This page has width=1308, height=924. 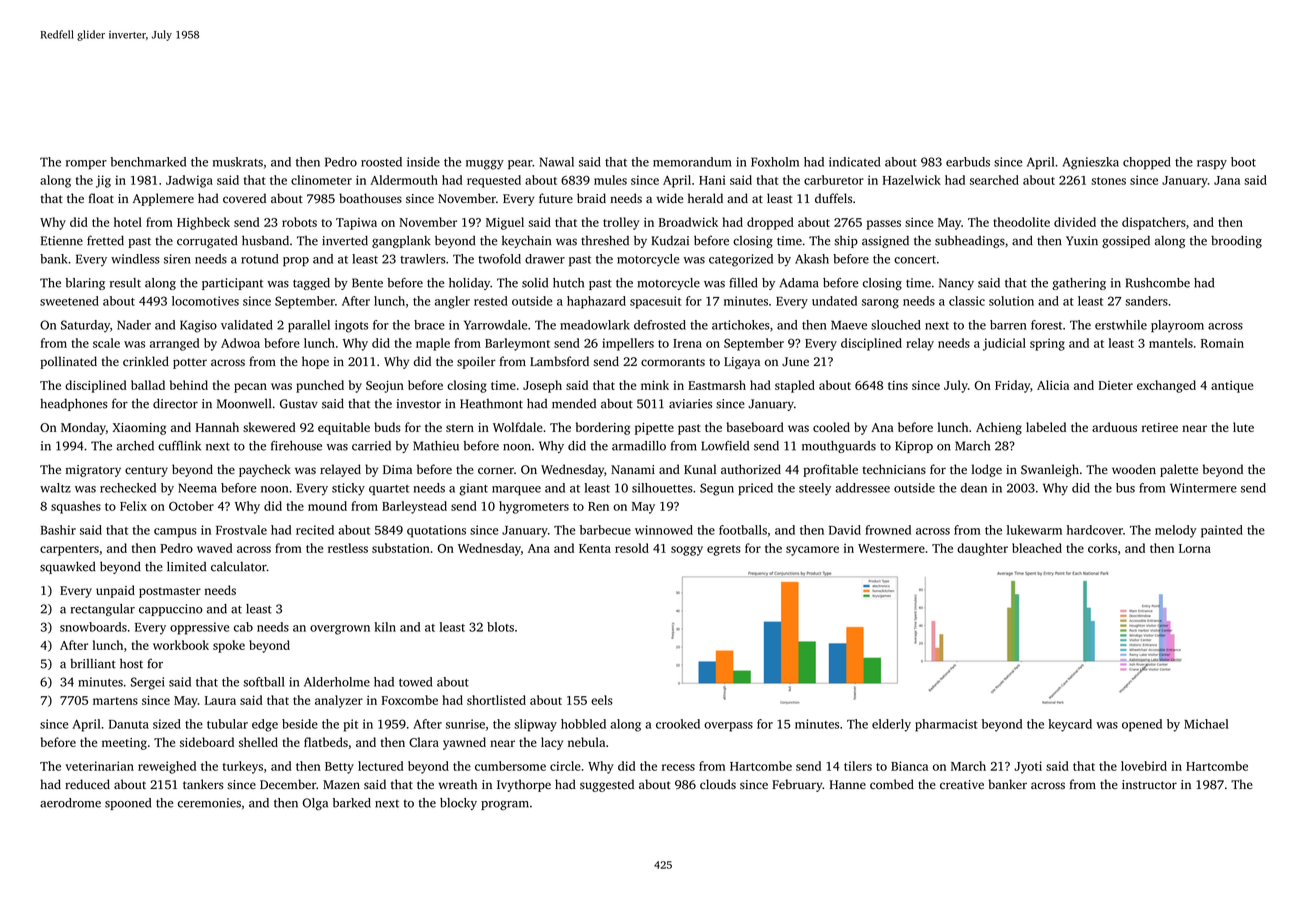 What do you see at coordinates (834, 180) in the page?
I see `carburetor` at bounding box center [834, 180].
